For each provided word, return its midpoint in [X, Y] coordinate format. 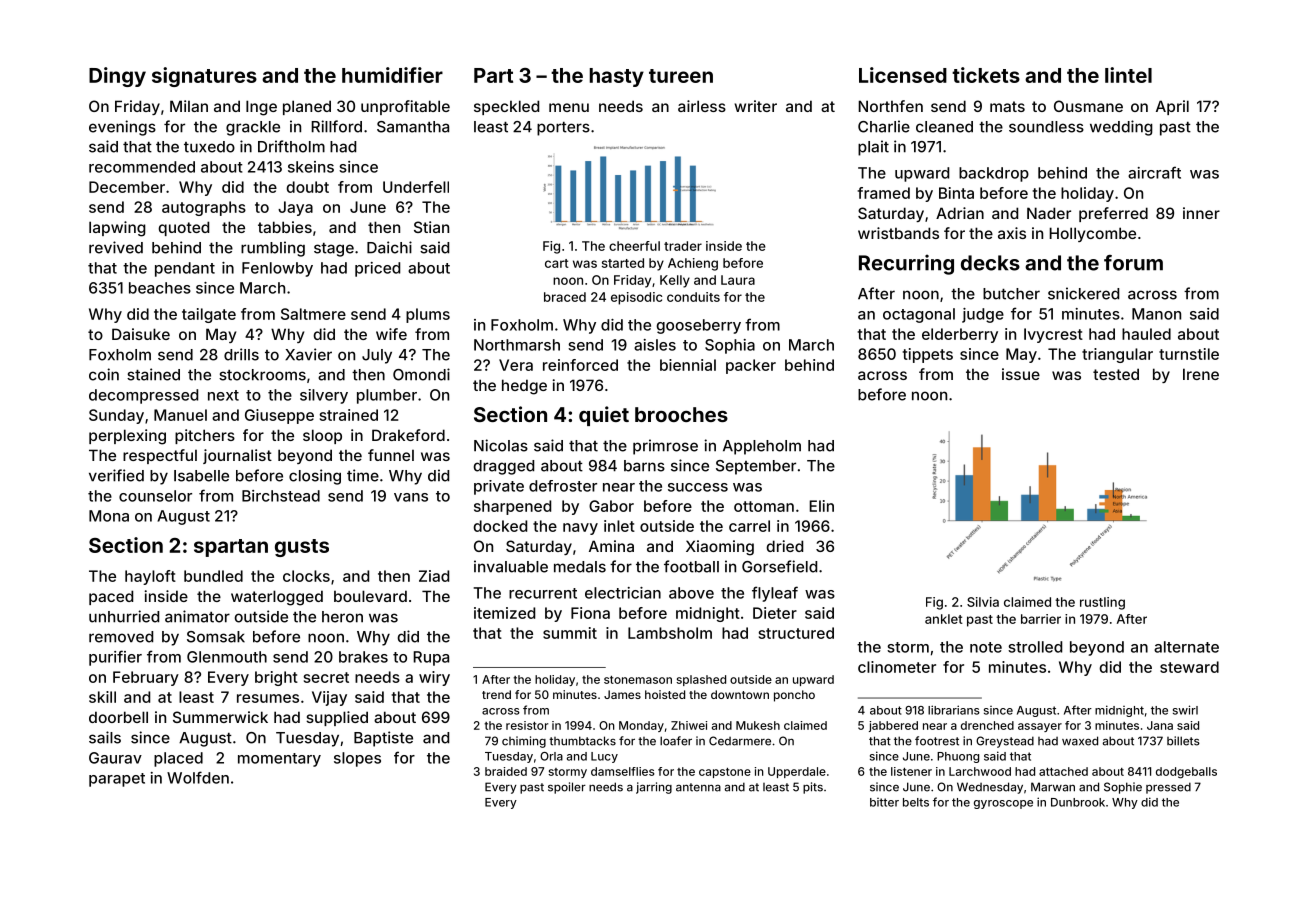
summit [570, 633]
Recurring [906, 264]
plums [428, 315]
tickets [986, 75]
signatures [204, 77]
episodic [636, 298]
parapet [117, 780]
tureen [681, 76]
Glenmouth [227, 657]
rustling [1102, 603]
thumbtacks [582, 741]
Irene [1201, 374]
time [363, 475]
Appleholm [762, 447]
